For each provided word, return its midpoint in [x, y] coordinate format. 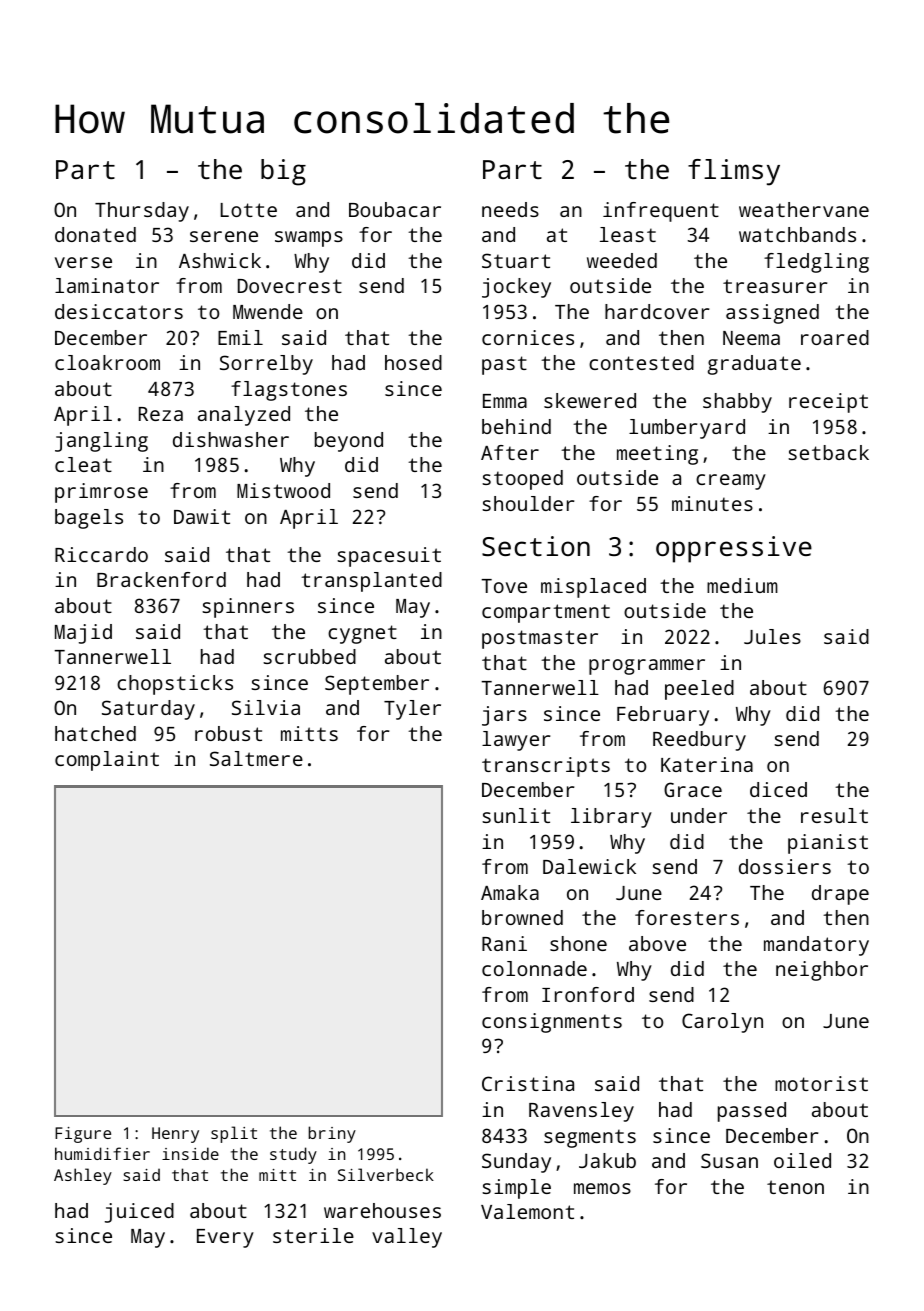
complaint [107, 761]
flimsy [734, 172]
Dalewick [589, 866]
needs [510, 209]
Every [225, 1238]
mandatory [816, 946]
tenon [795, 1187]
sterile [313, 1235]
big [283, 172]
